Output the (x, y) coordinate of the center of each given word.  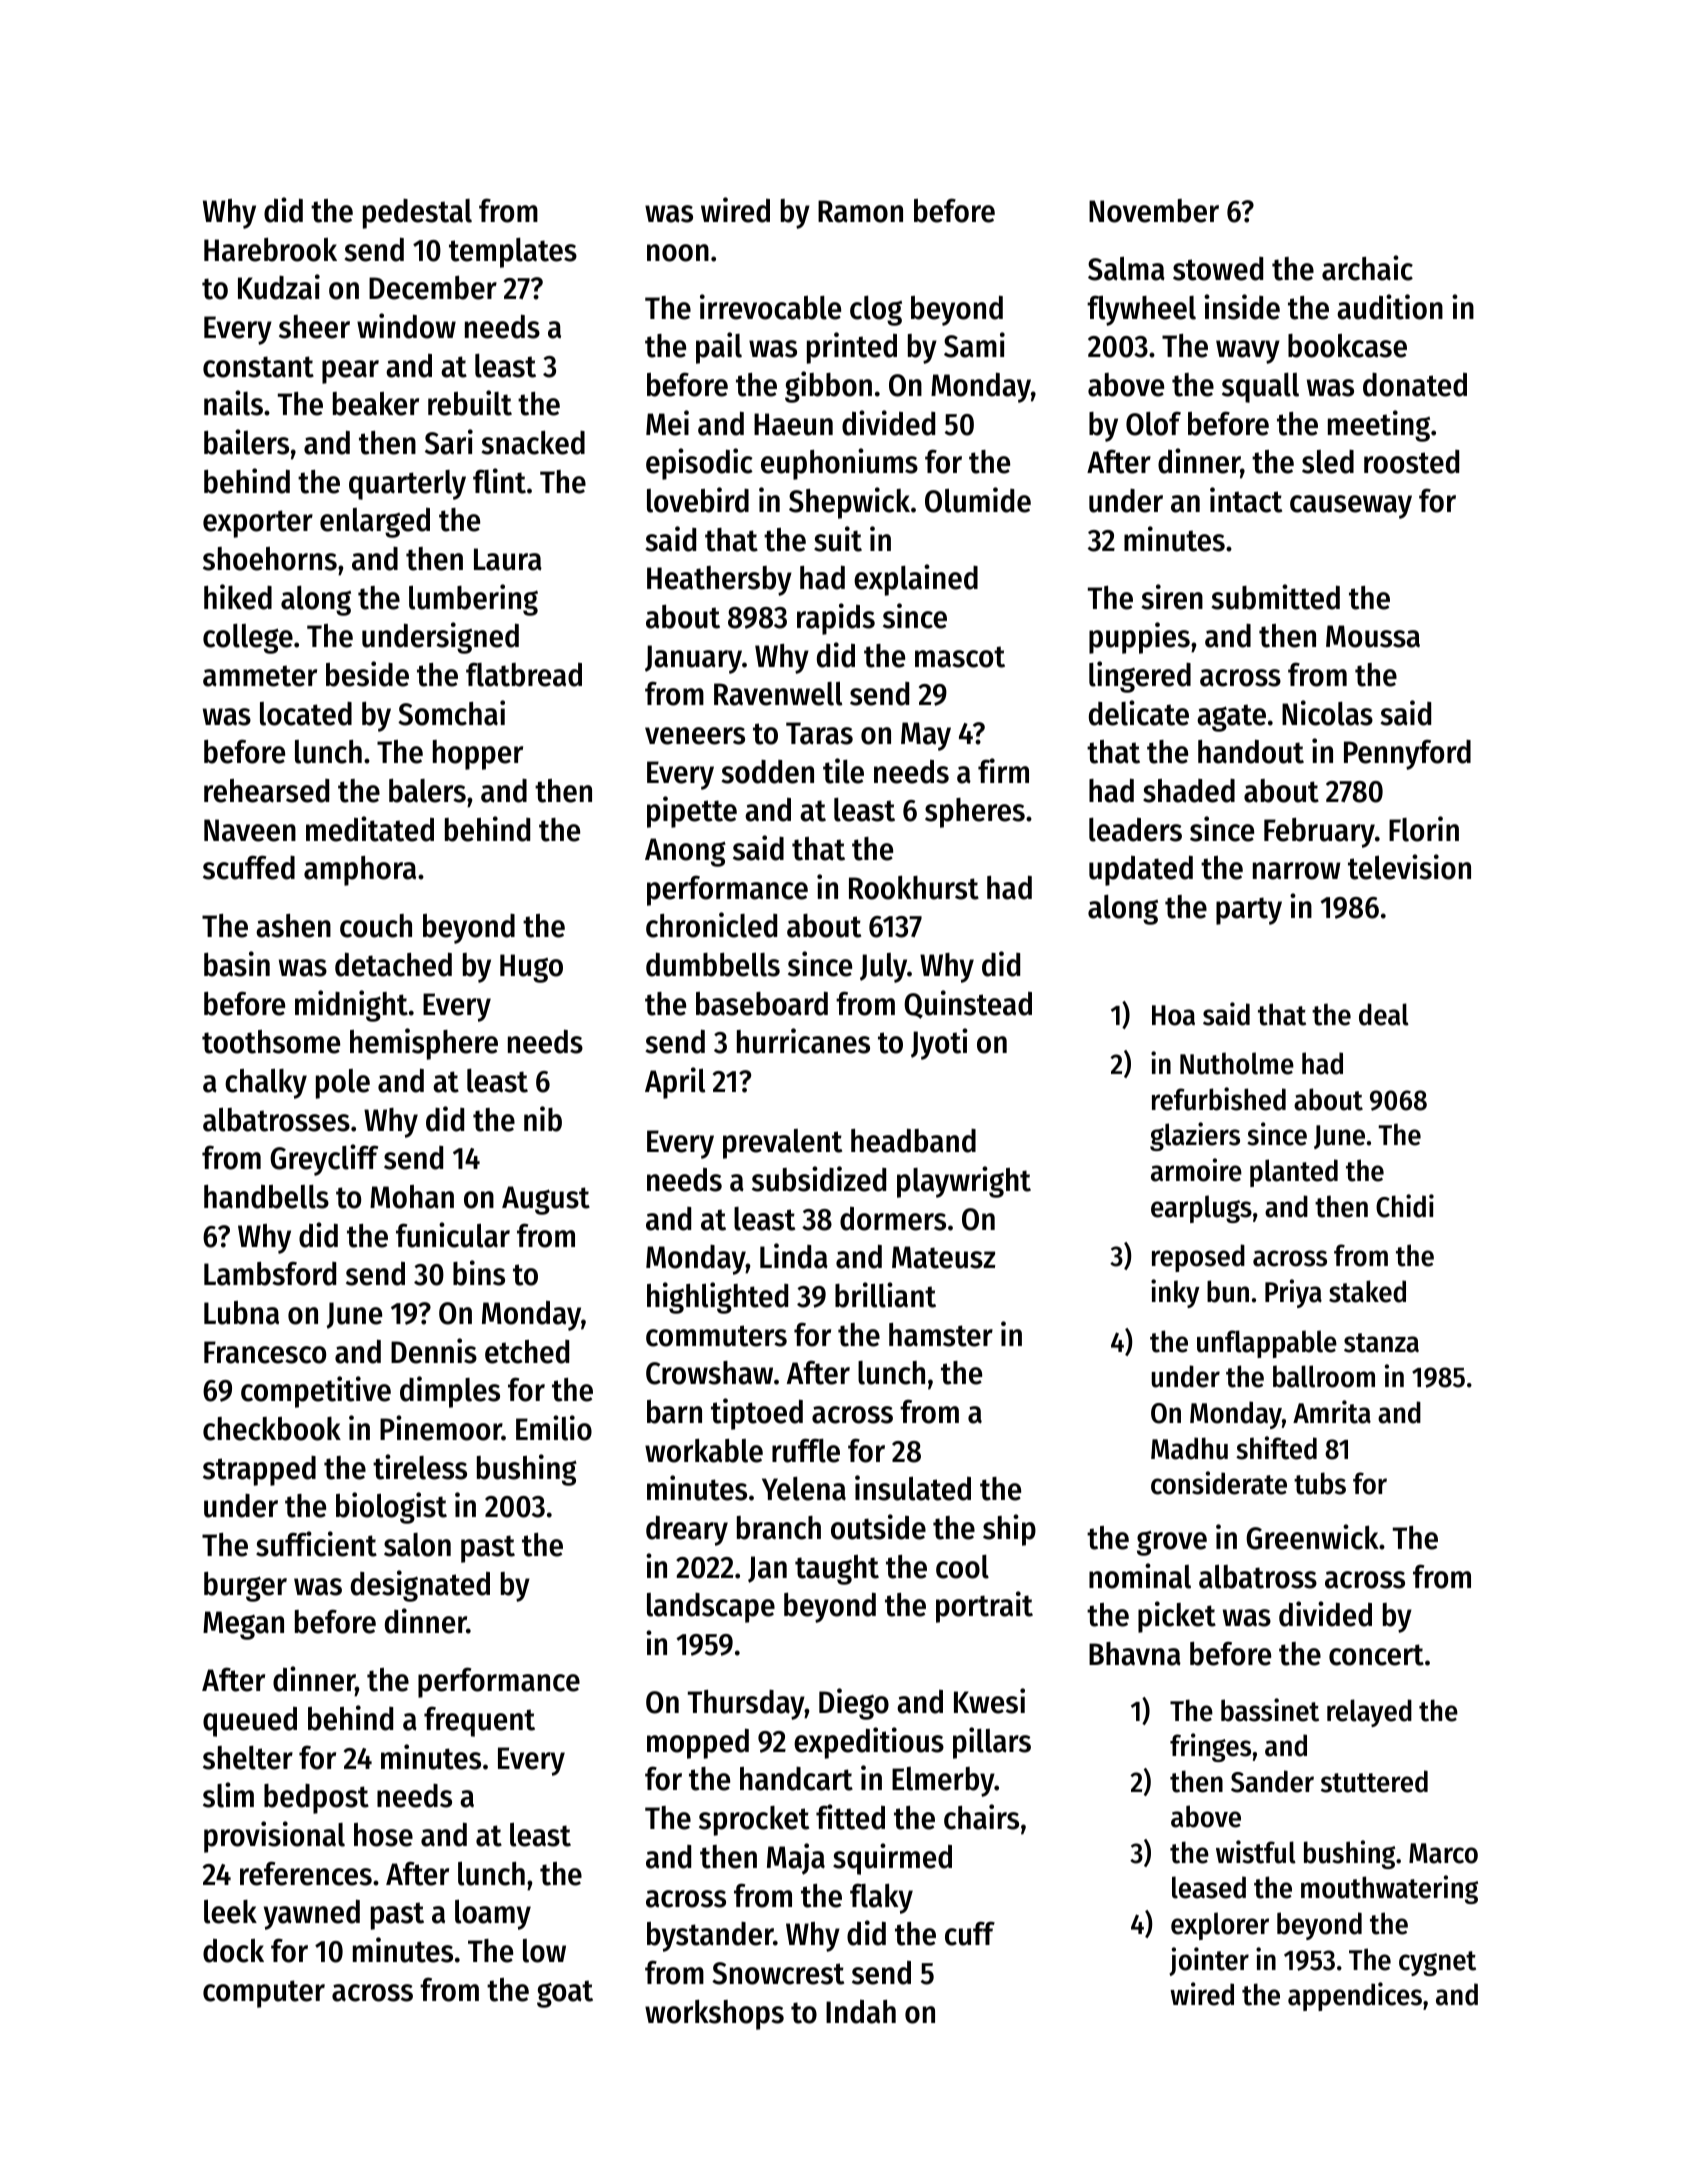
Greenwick (1312, 1537)
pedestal (417, 214)
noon (678, 253)
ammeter (260, 676)
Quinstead (968, 1004)
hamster (941, 1335)
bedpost (316, 1799)
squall (1260, 388)
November (1154, 211)
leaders (1135, 830)
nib (543, 1119)
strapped (259, 1471)
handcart (796, 1779)
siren (1172, 597)
